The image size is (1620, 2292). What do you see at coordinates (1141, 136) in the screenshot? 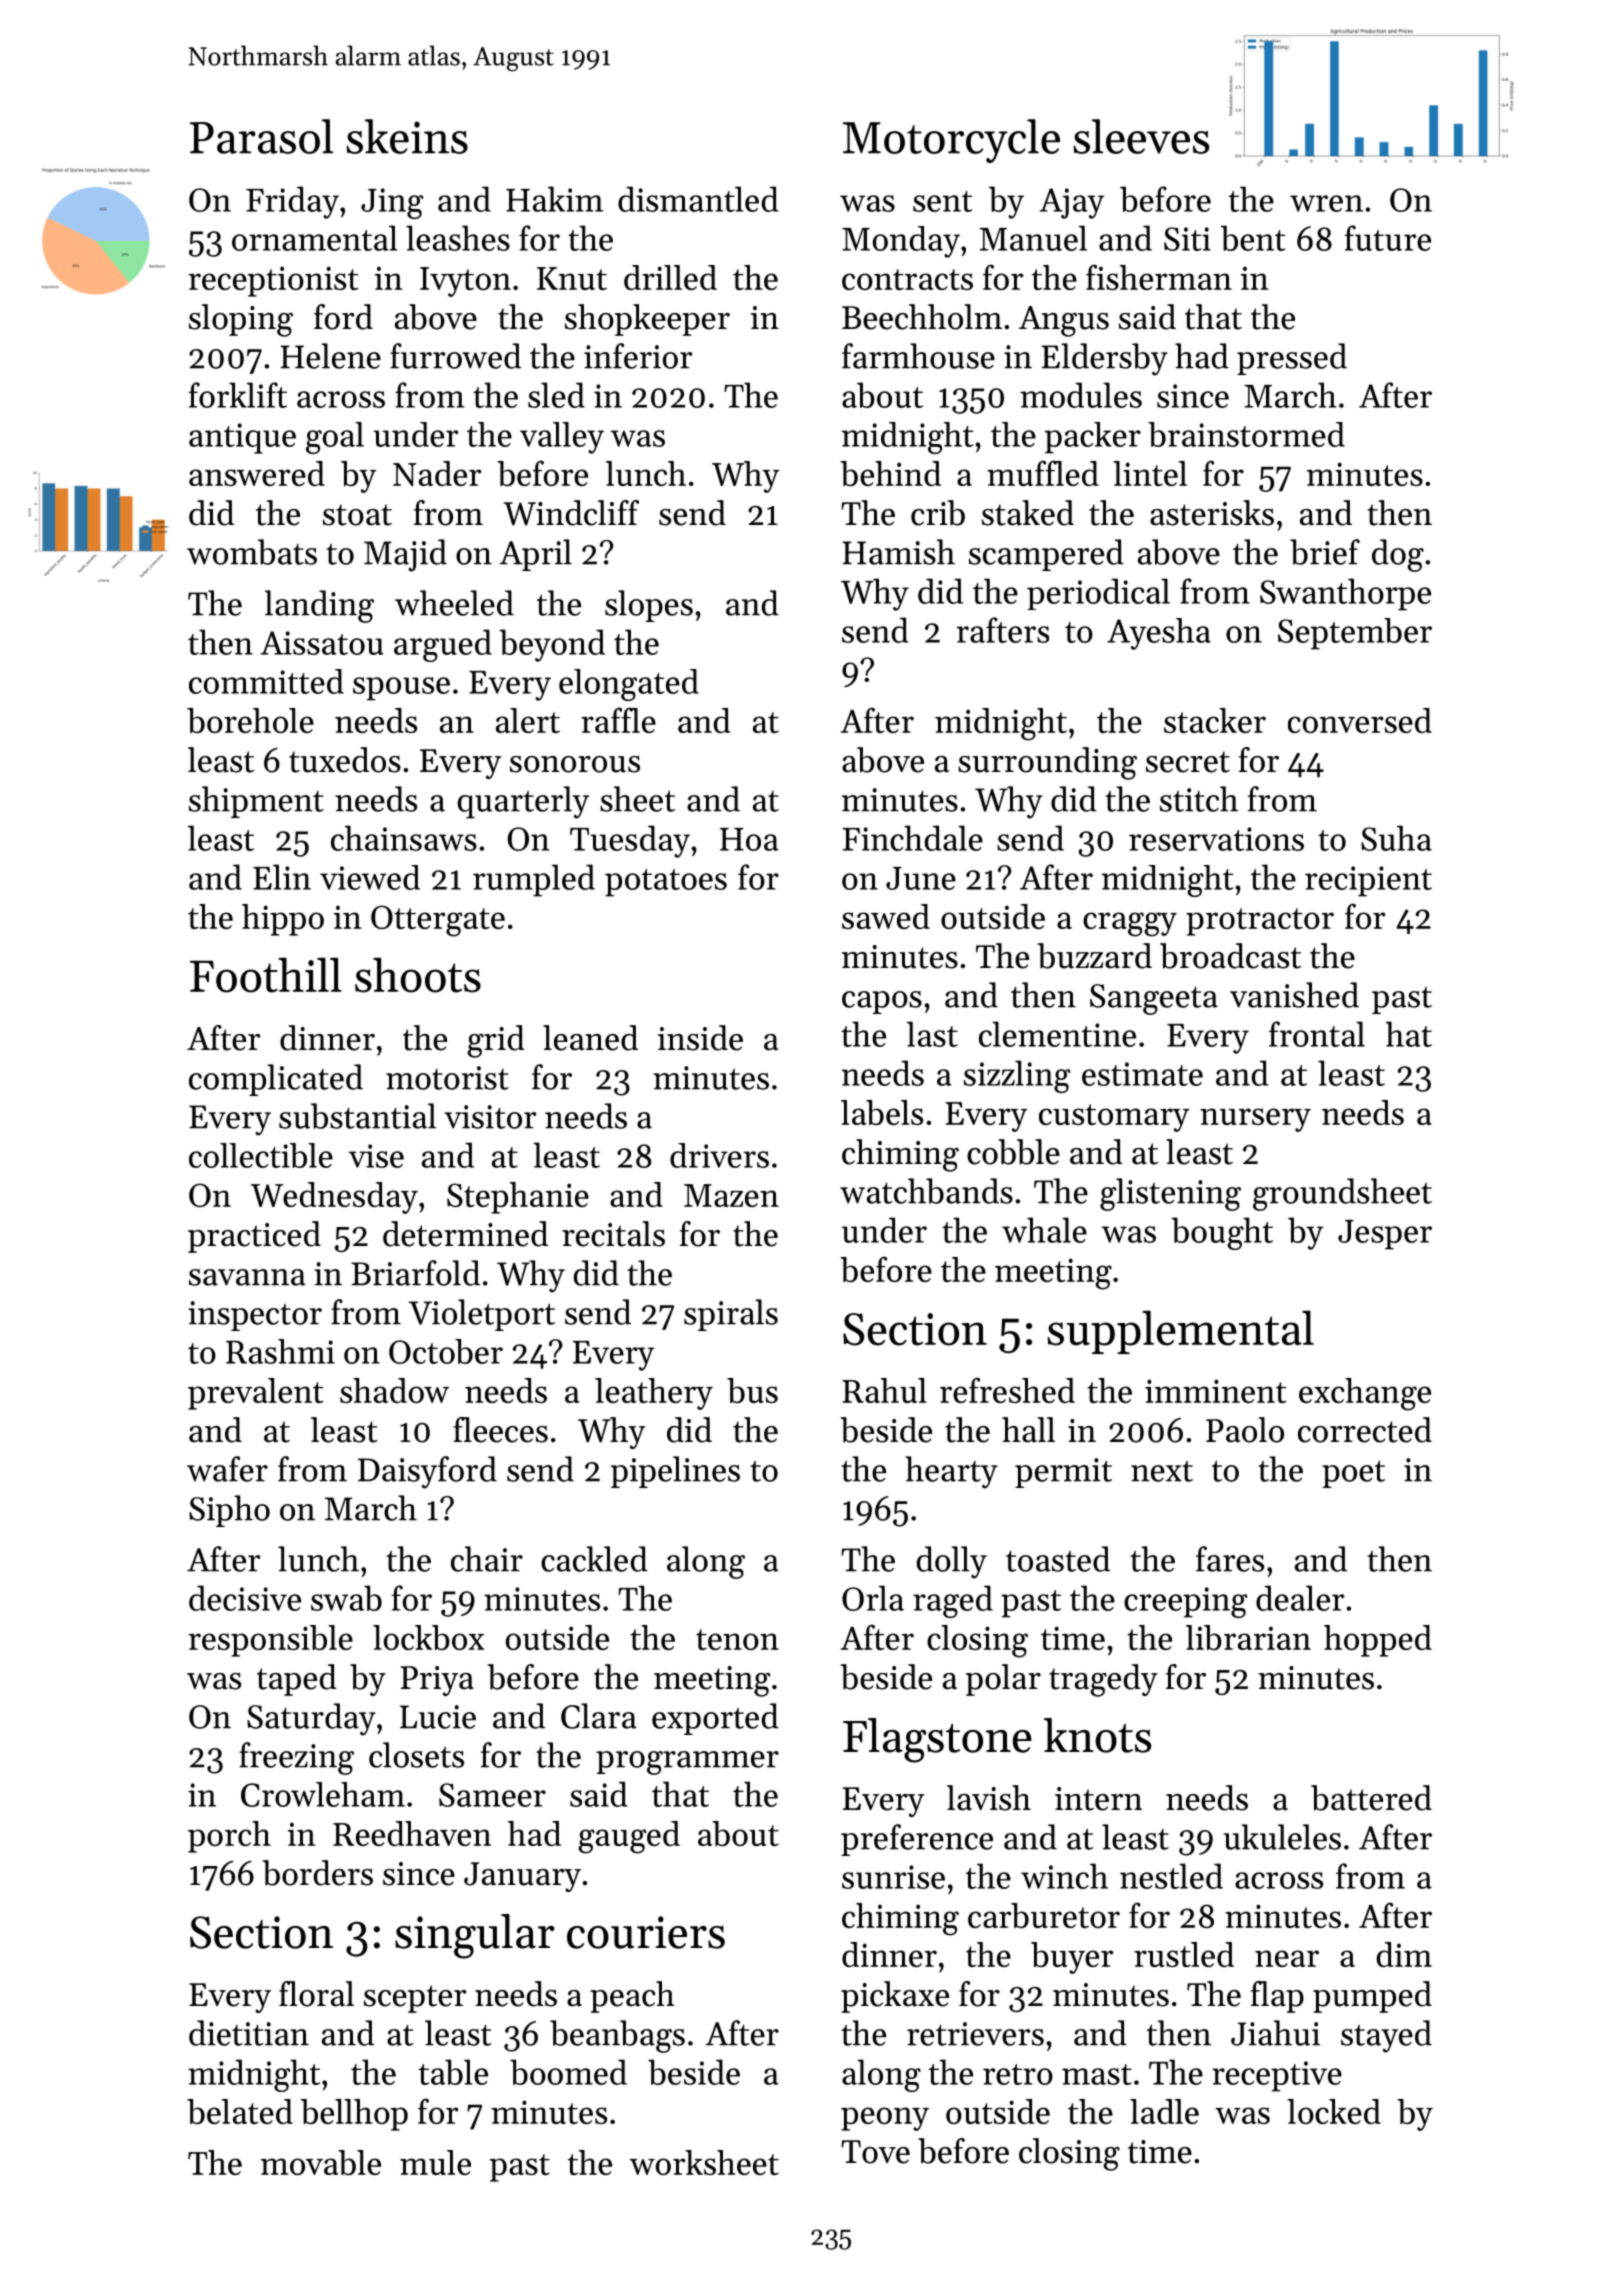
I see `sleeves` at bounding box center [1141, 136].
